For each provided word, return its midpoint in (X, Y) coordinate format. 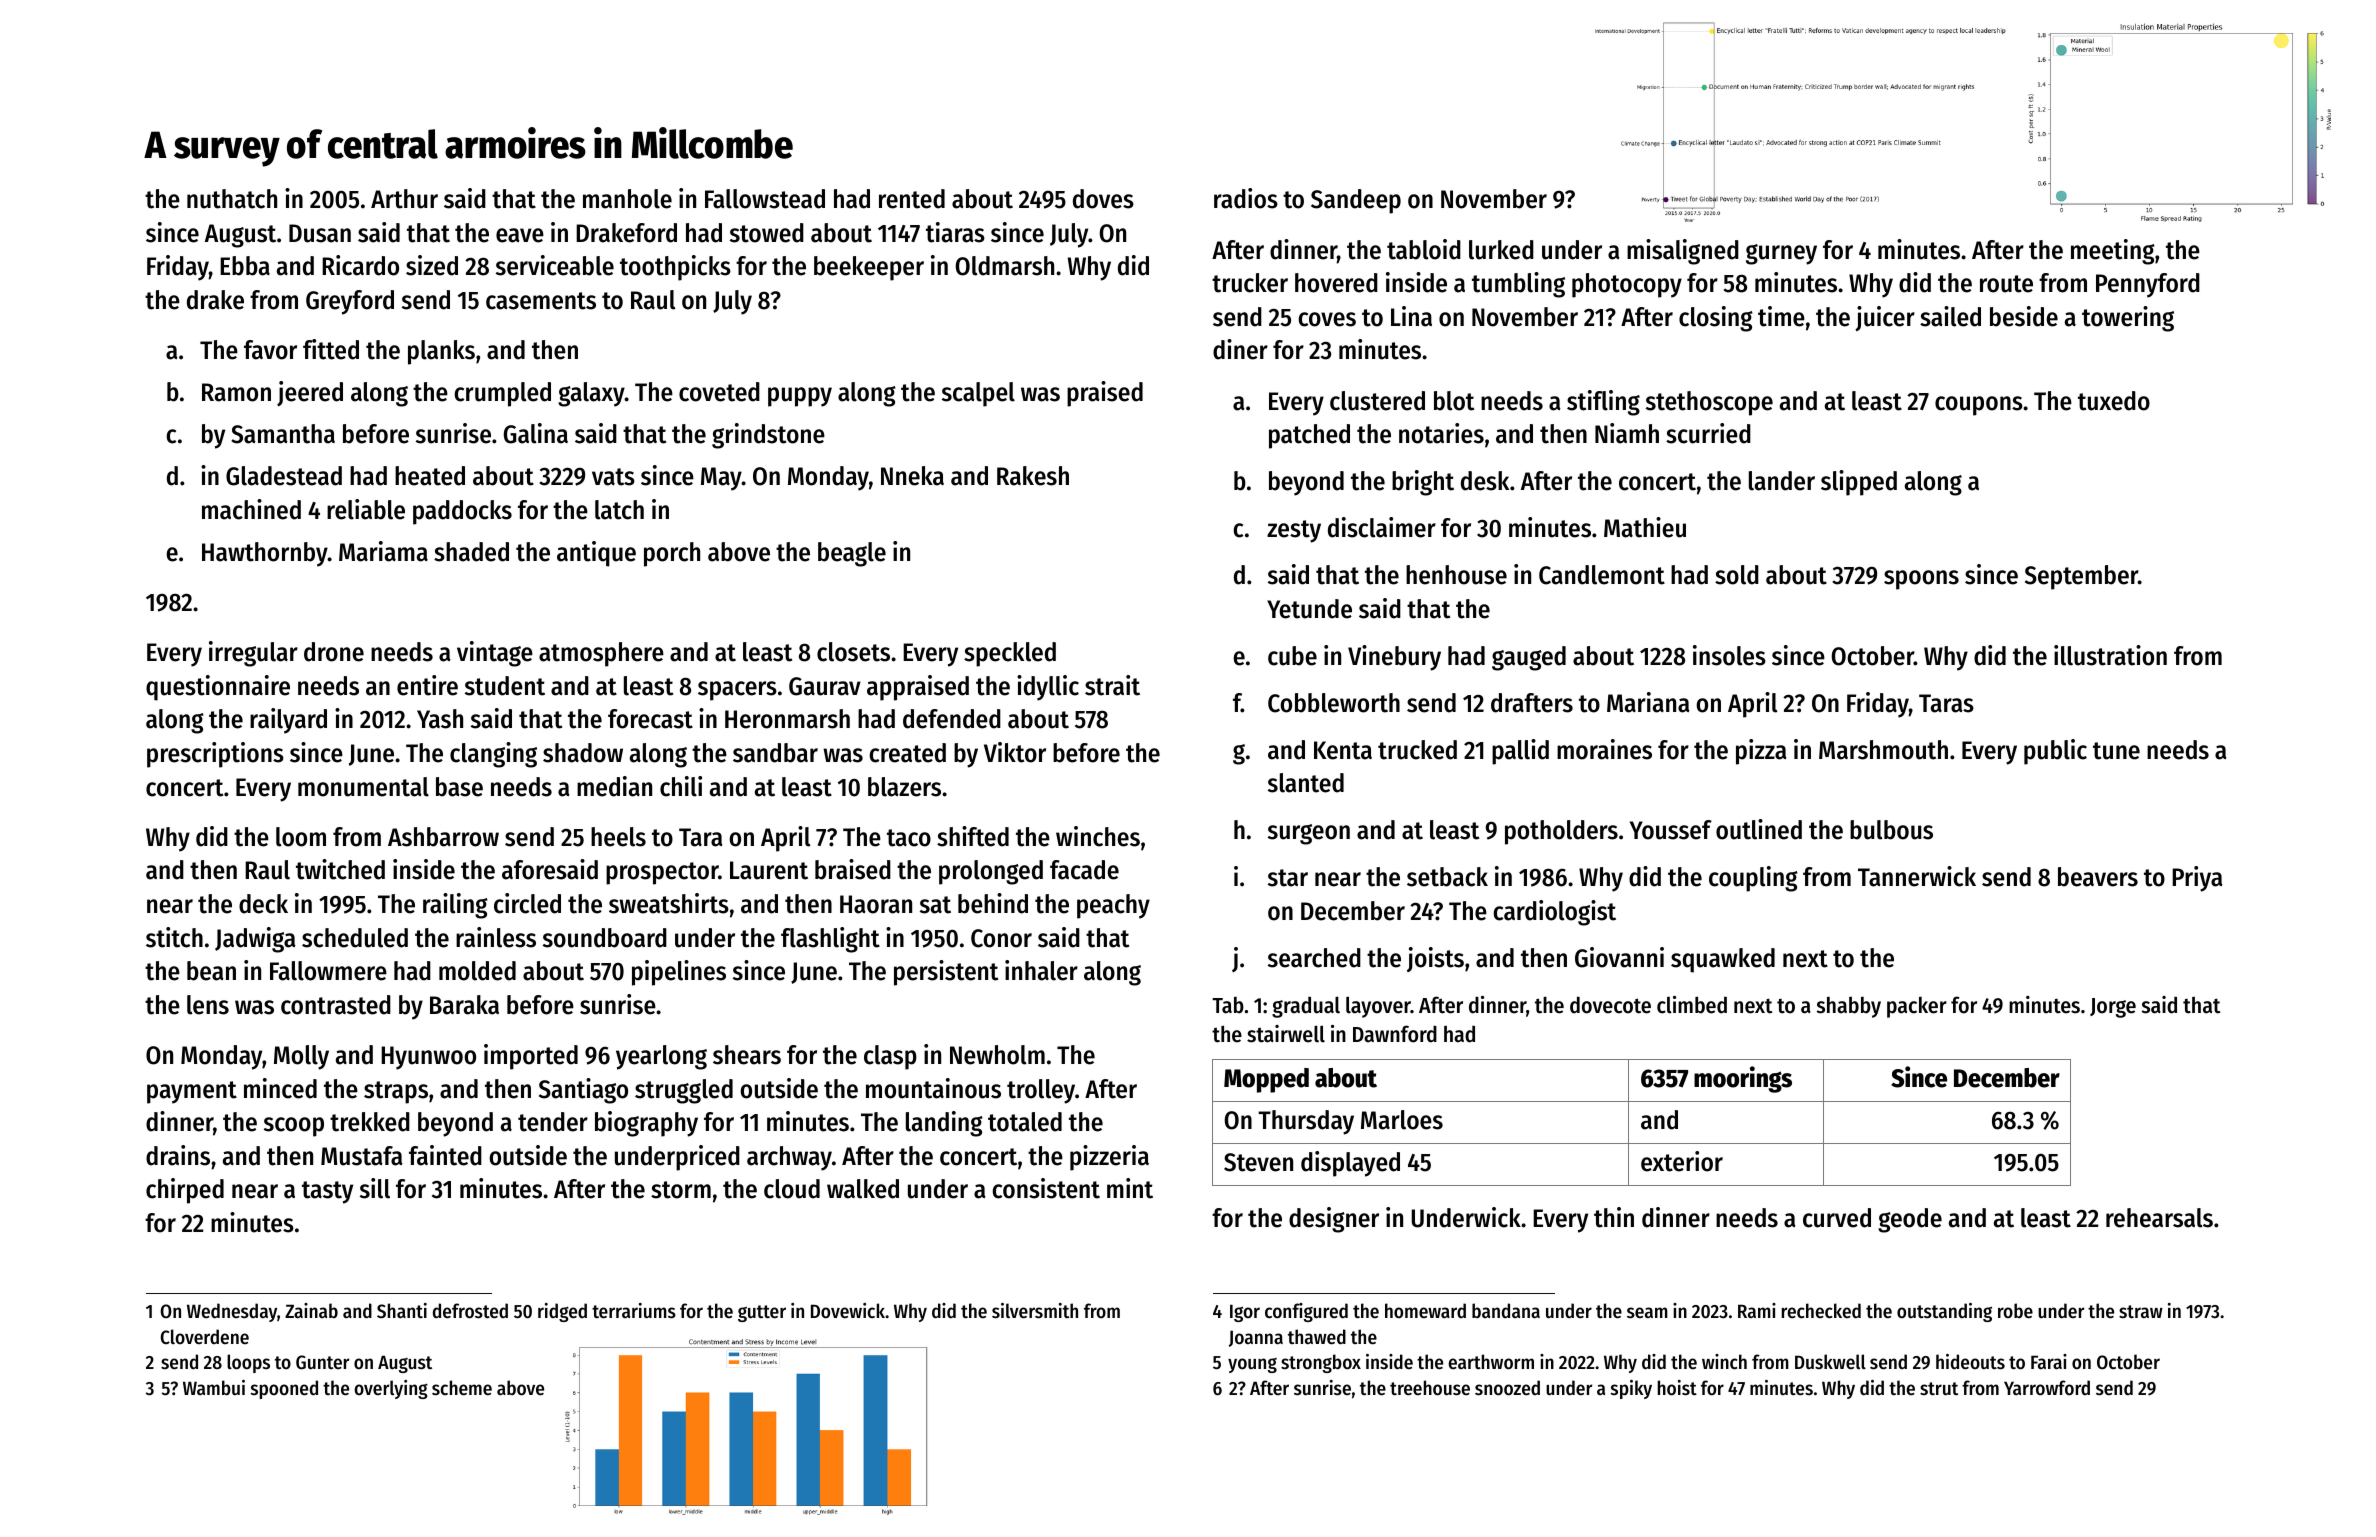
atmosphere (601, 654)
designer (1334, 1220)
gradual (1306, 1007)
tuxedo (2114, 401)
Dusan (320, 233)
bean (211, 971)
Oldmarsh (1004, 266)
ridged (562, 1312)
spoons (1921, 580)
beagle (852, 554)
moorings (1743, 1079)
